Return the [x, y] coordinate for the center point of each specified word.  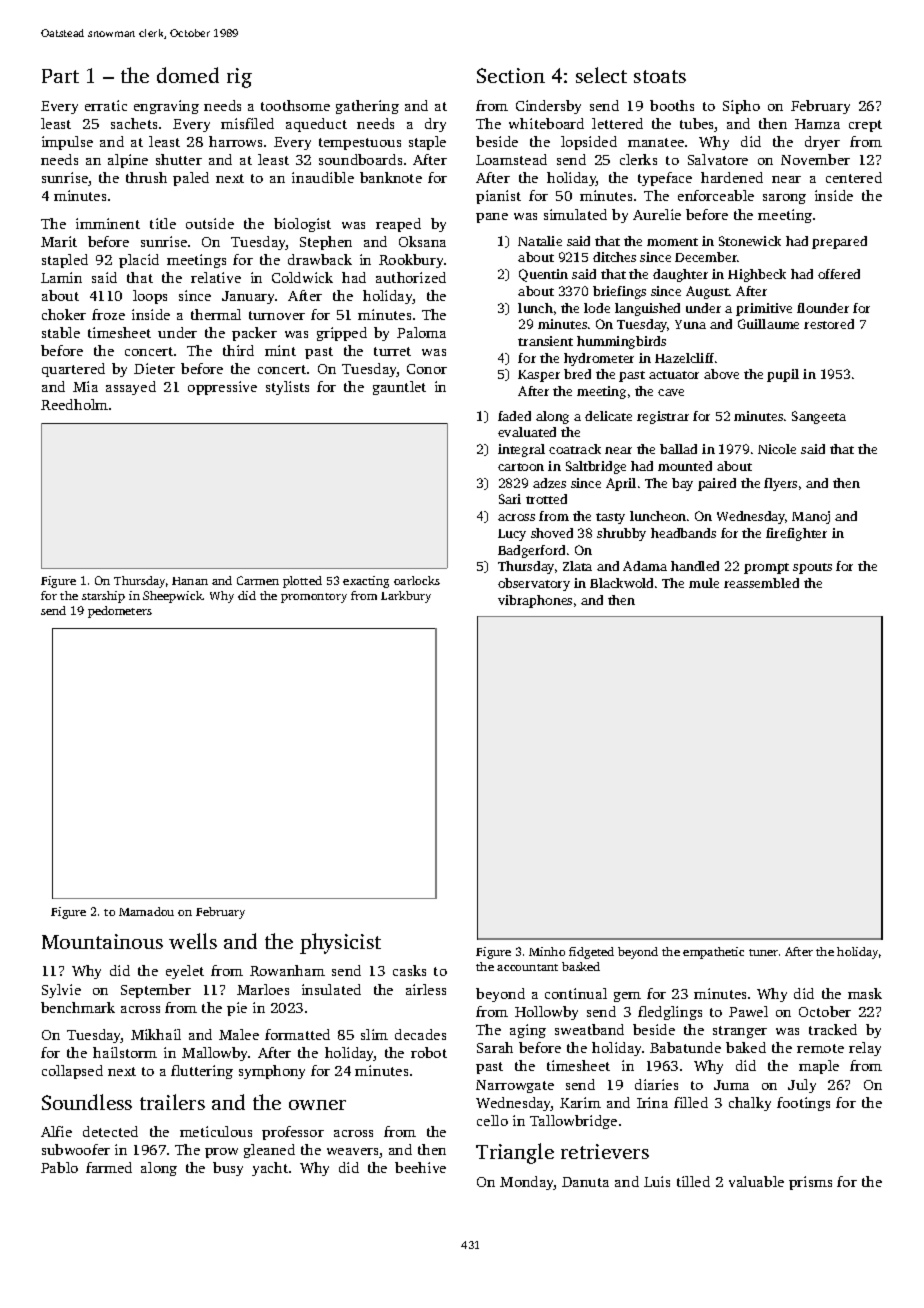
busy [228, 1169]
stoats [660, 76]
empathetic [713, 953]
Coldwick [302, 277]
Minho [547, 951]
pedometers [120, 612]
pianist [498, 197]
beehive [420, 1167]
